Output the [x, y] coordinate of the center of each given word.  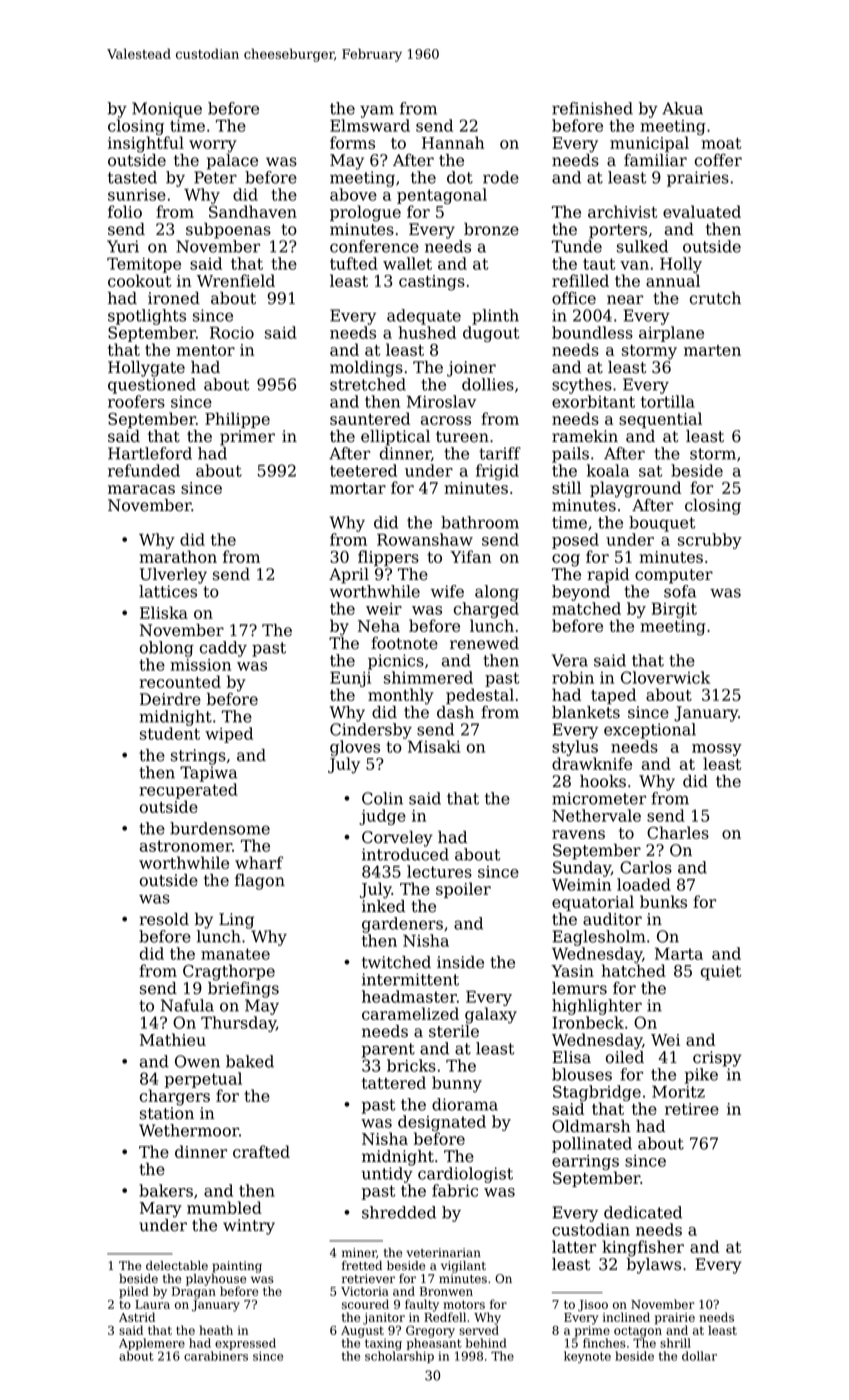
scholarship [399, 1357]
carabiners [216, 1356]
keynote [587, 1357]
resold [164, 919]
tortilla [668, 401]
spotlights [147, 317]
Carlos [646, 867]
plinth [495, 317]
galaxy [491, 1015]
